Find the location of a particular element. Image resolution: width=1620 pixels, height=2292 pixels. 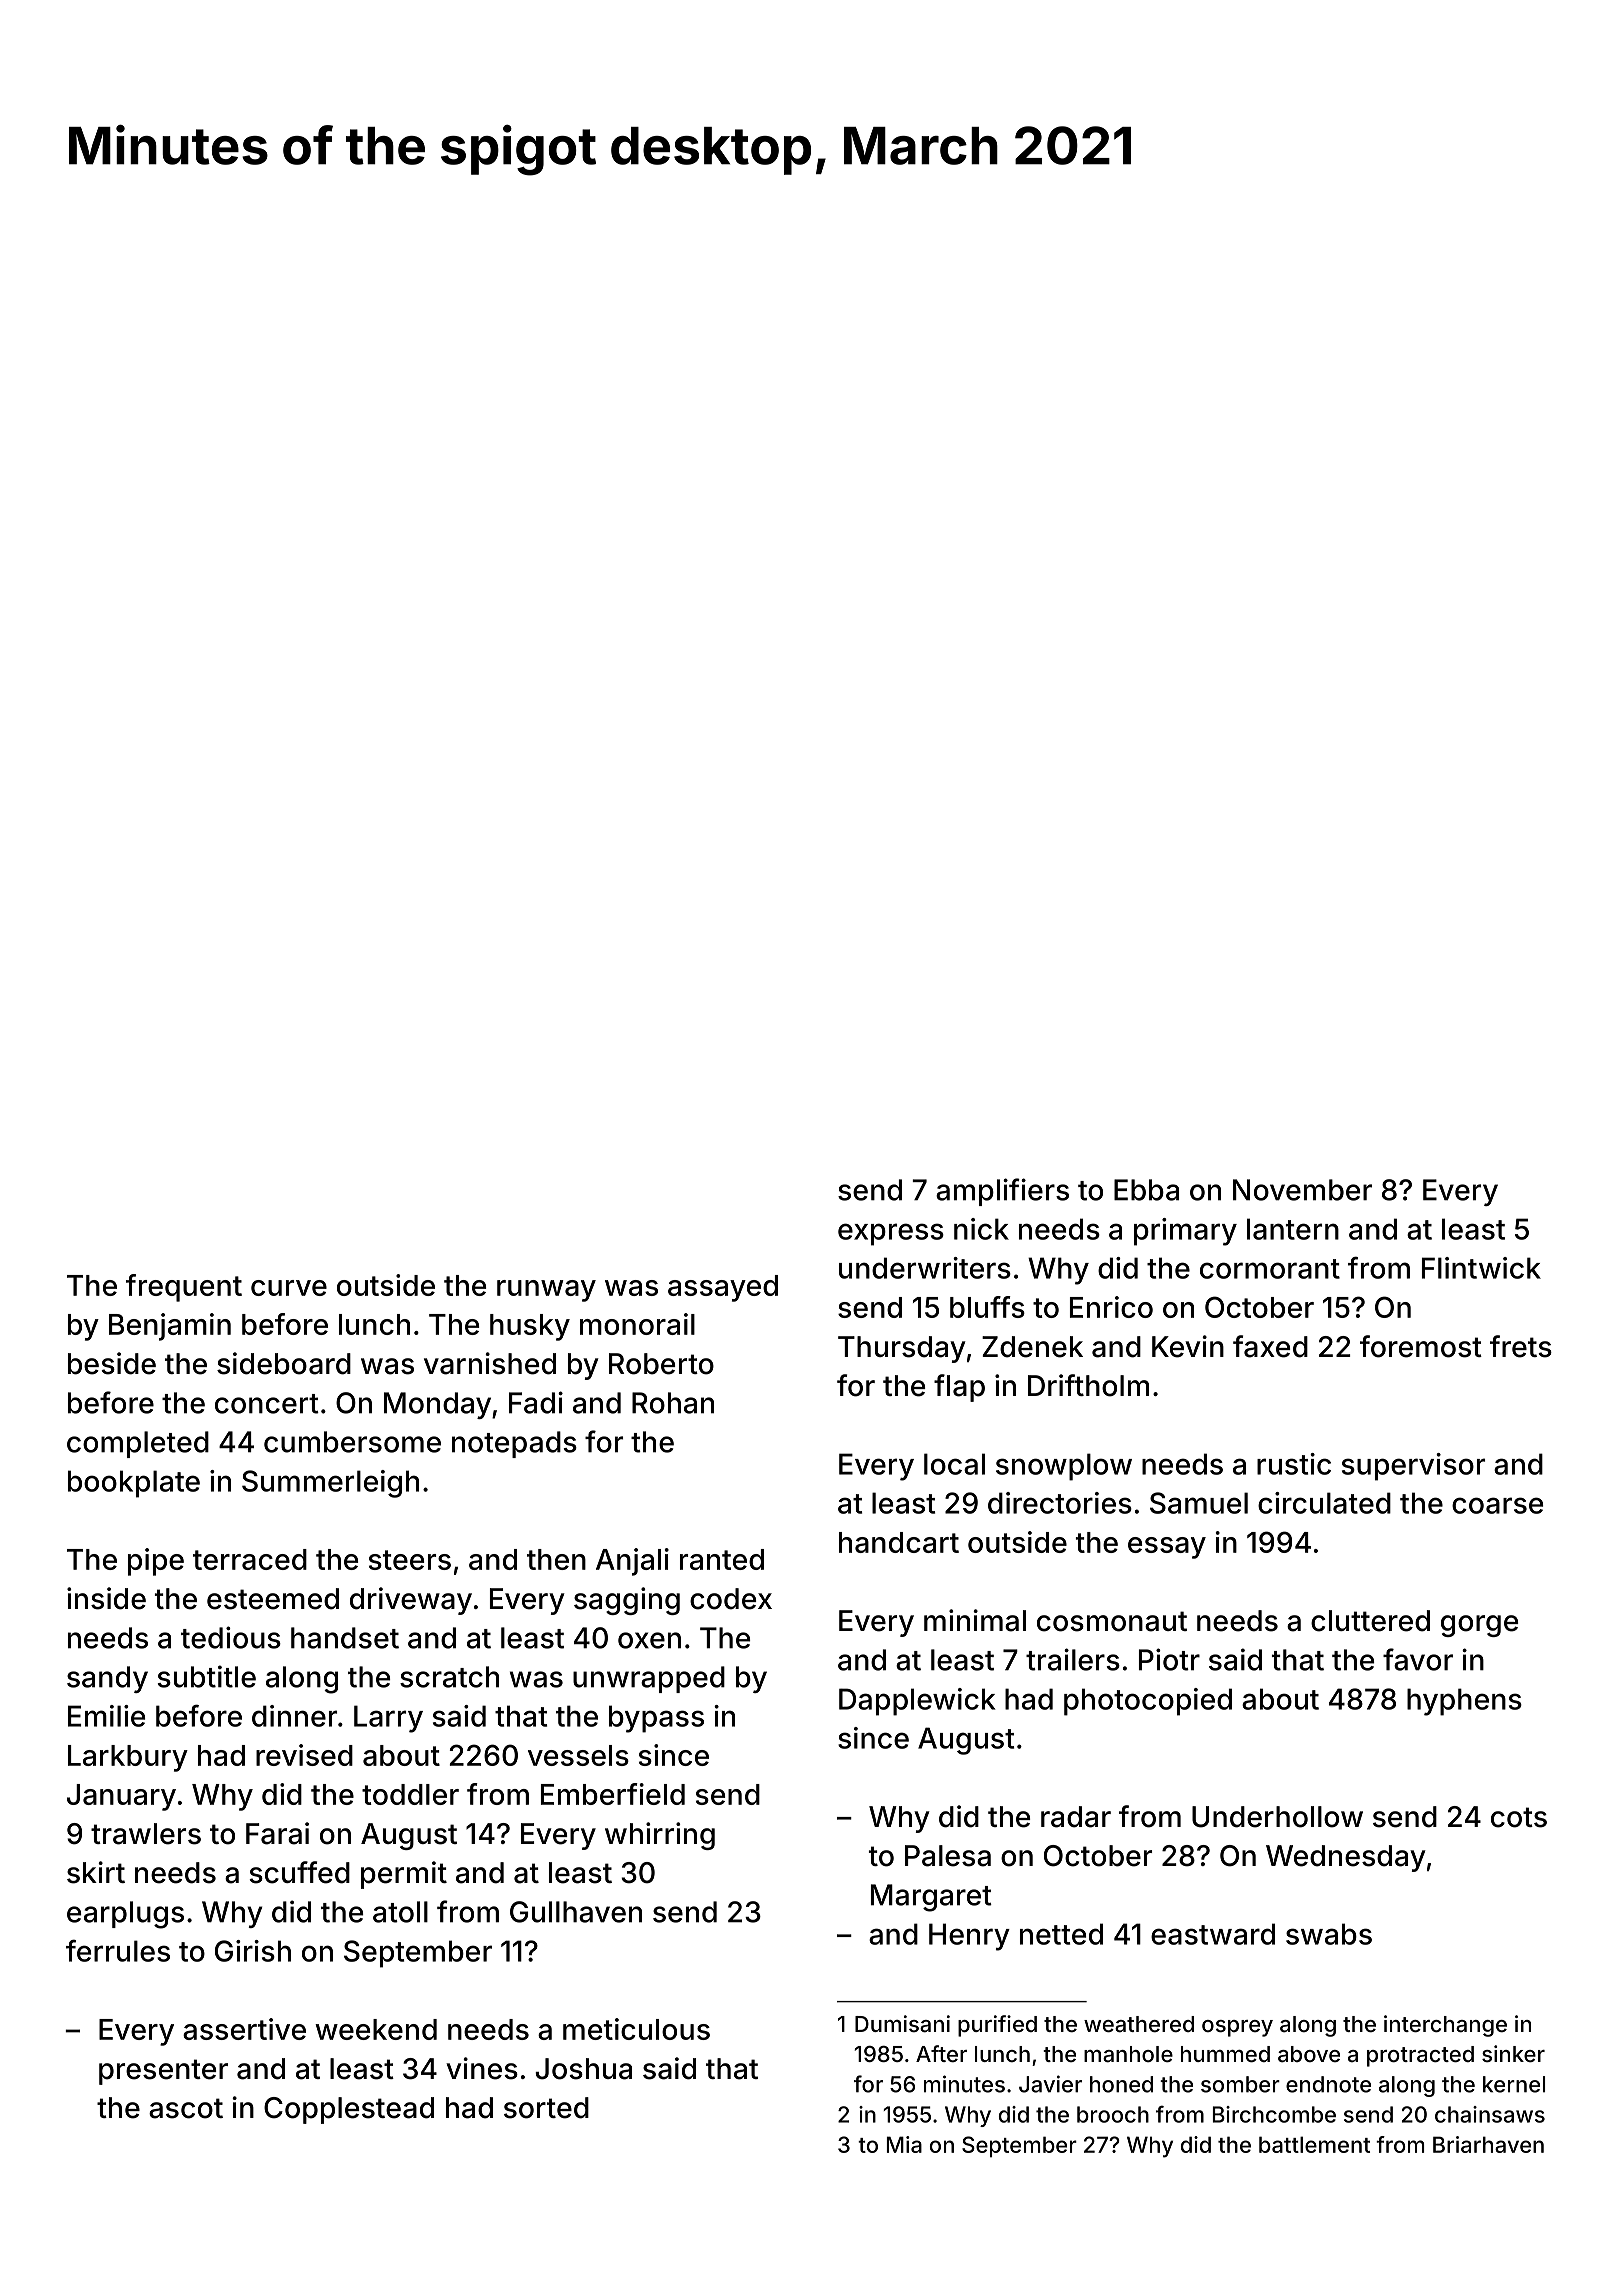

amplifiers is located at coordinates (1002, 1192).
